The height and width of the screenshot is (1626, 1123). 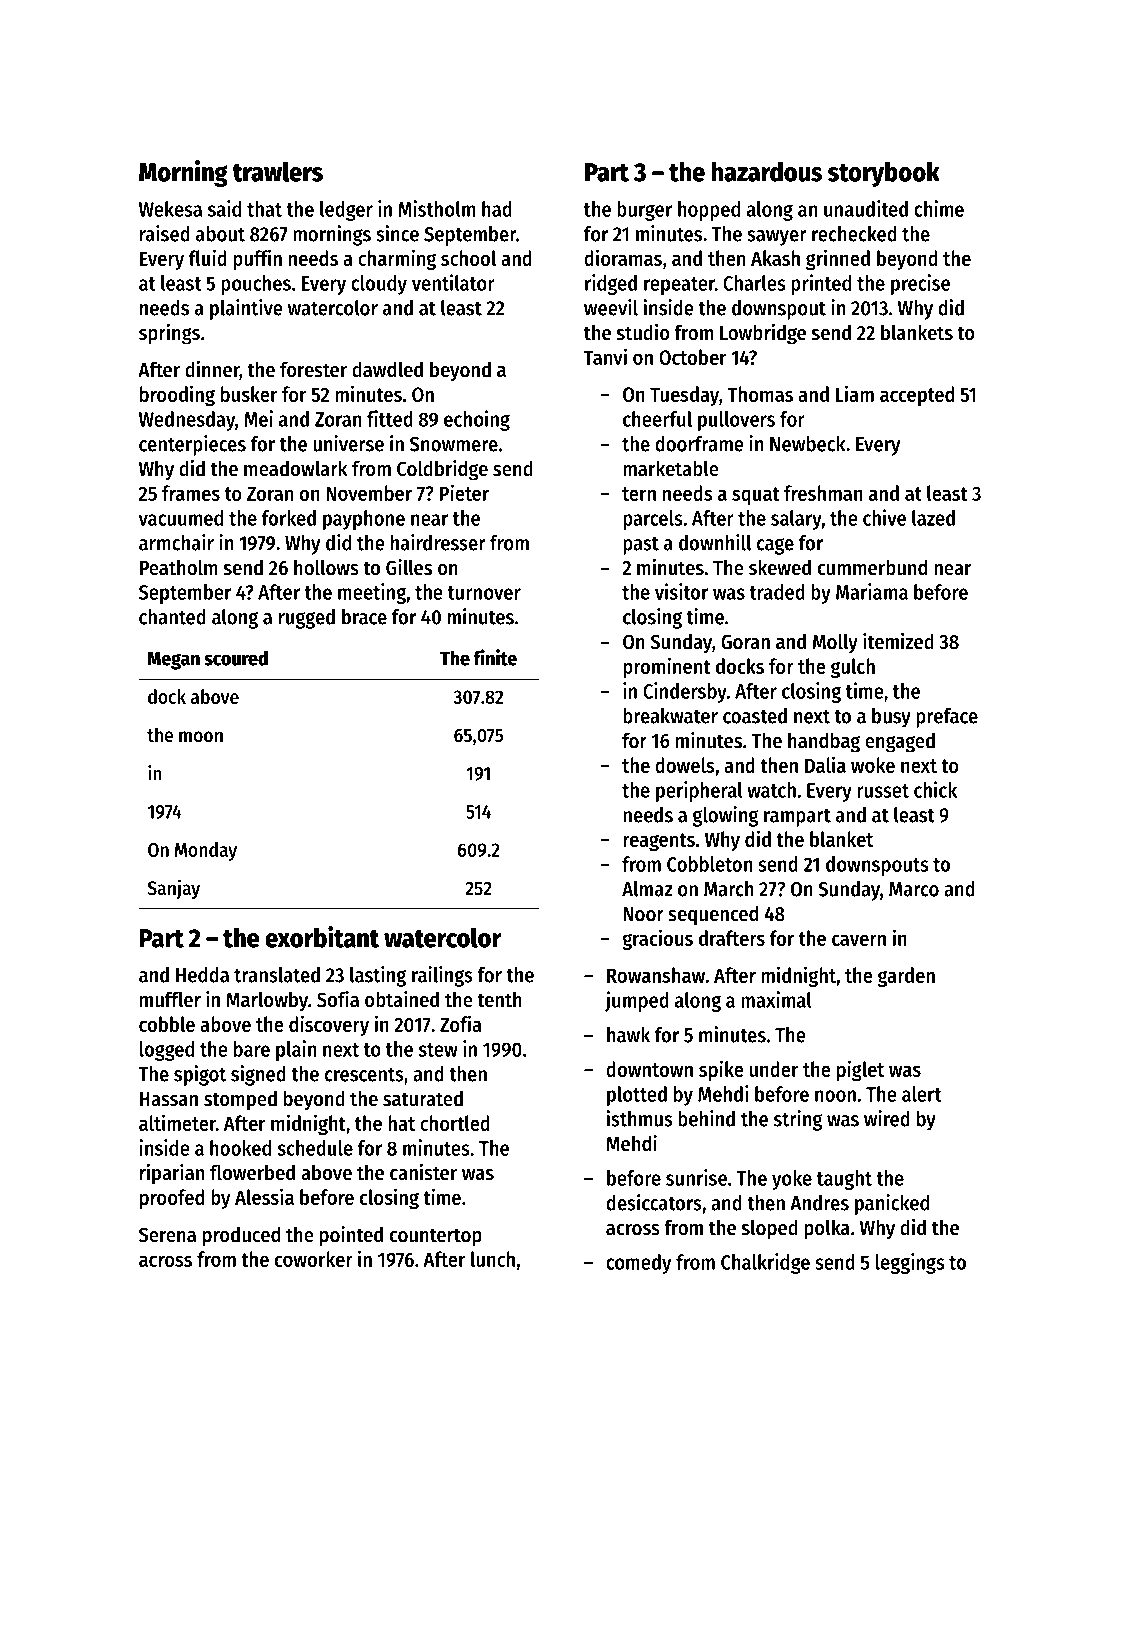 What do you see at coordinates (387, 369) in the screenshot?
I see `dawdled` at bounding box center [387, 369].
